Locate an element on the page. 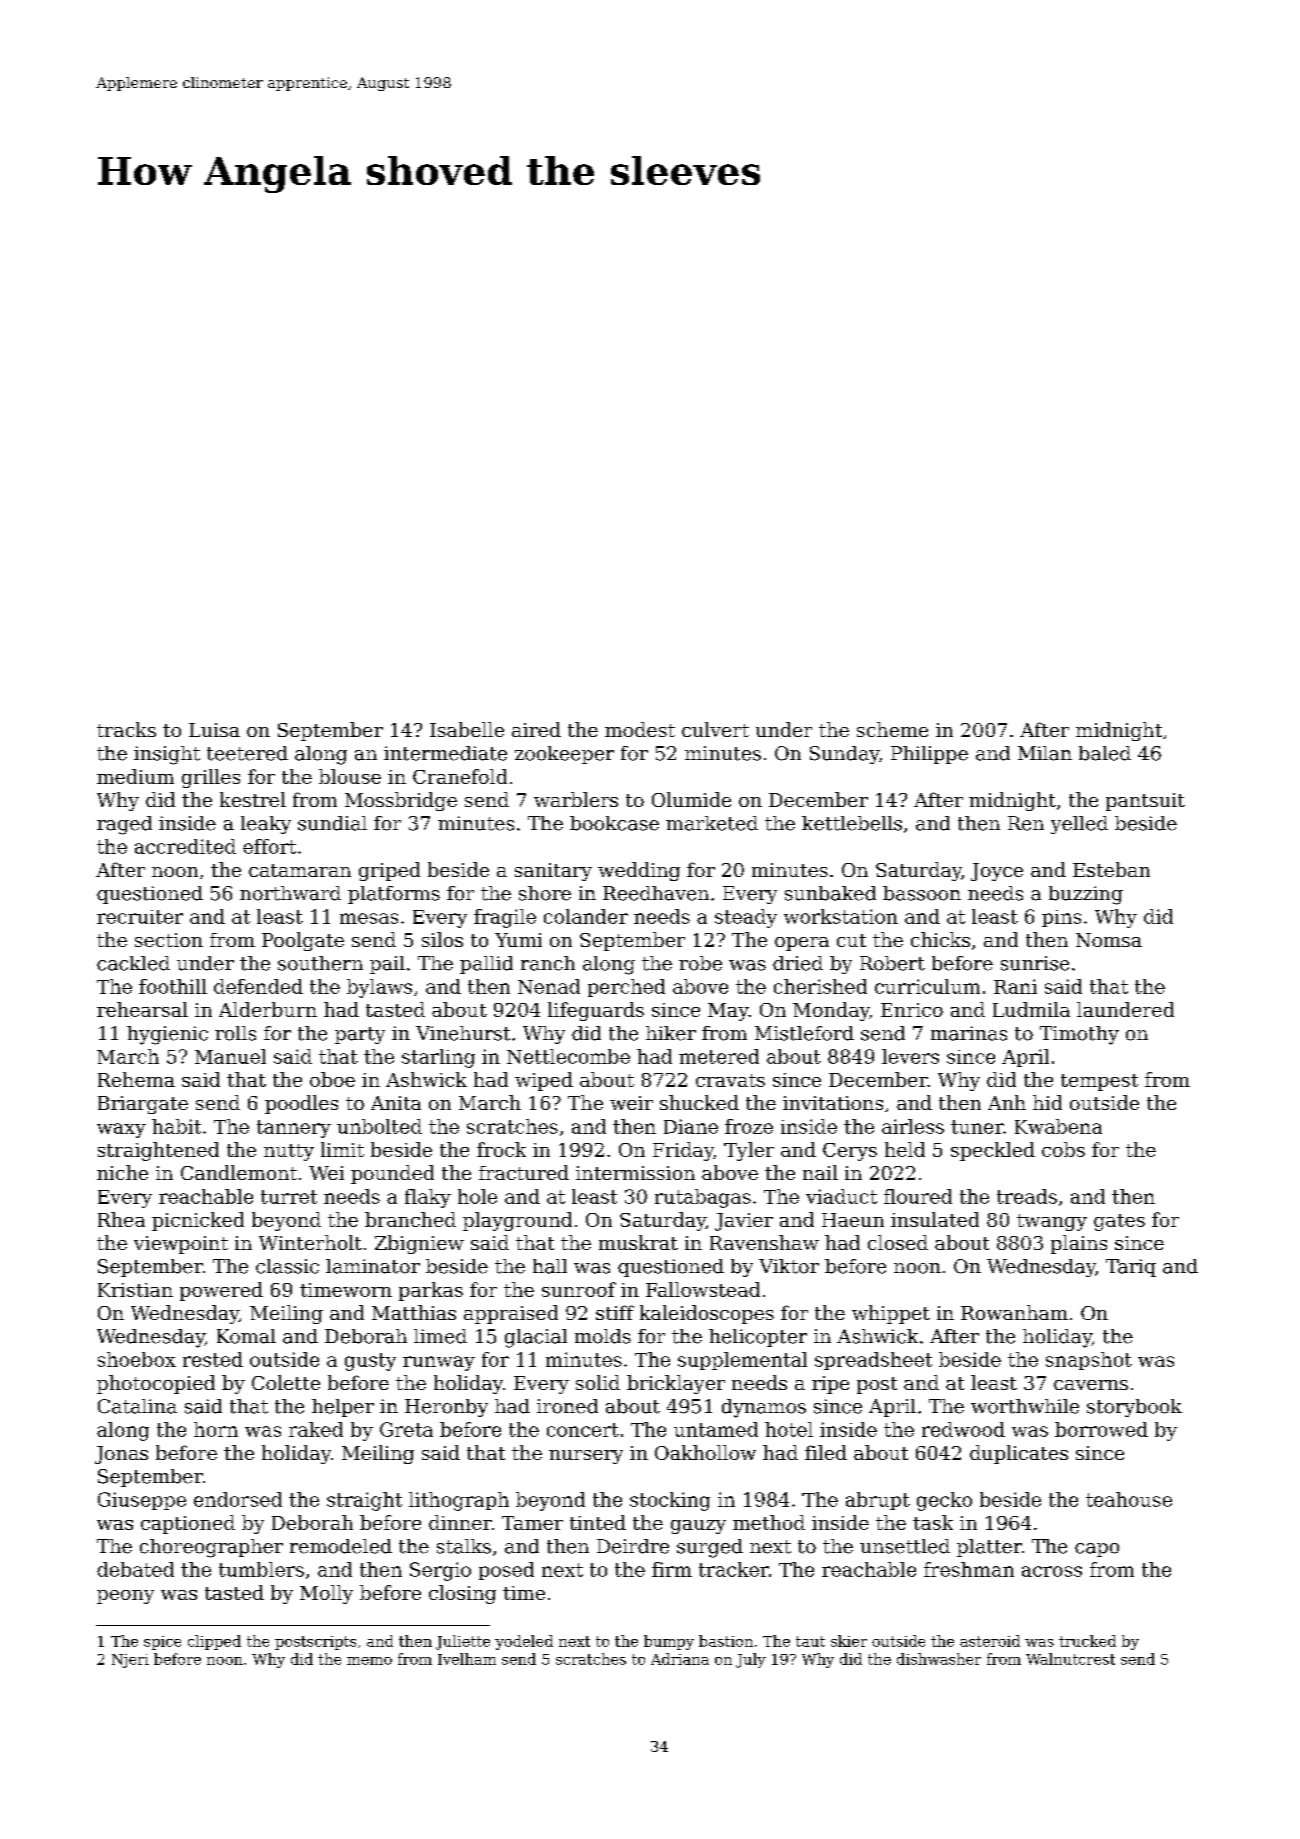 Image resolution: width=1300 pixels, height=1839 pixels. tracks is located at coordinates (126, 729).
